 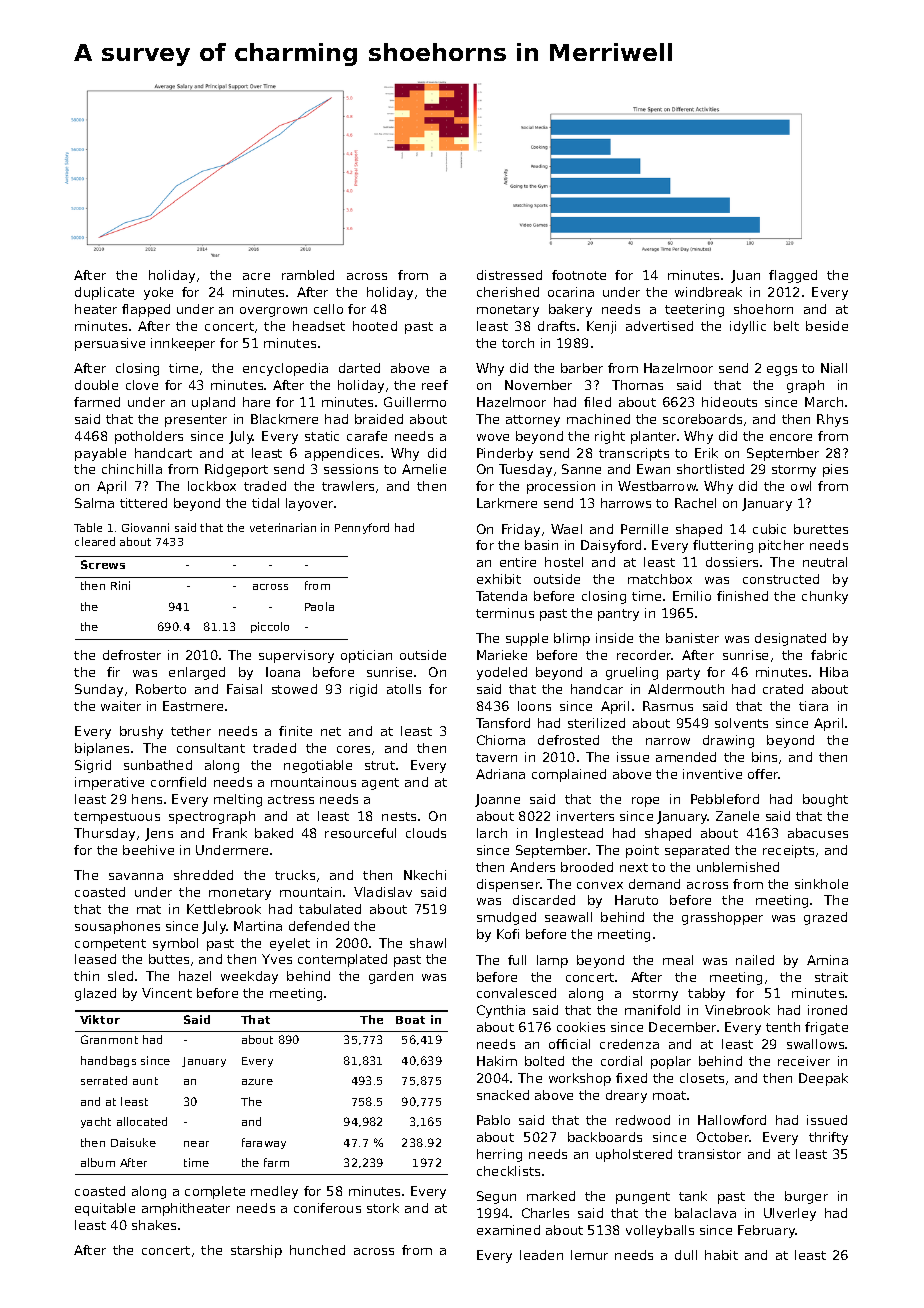 What do you see at coordinates (671, 1062) in the screenshot?
I see `poplar` at bounding box center [671, 1062].
